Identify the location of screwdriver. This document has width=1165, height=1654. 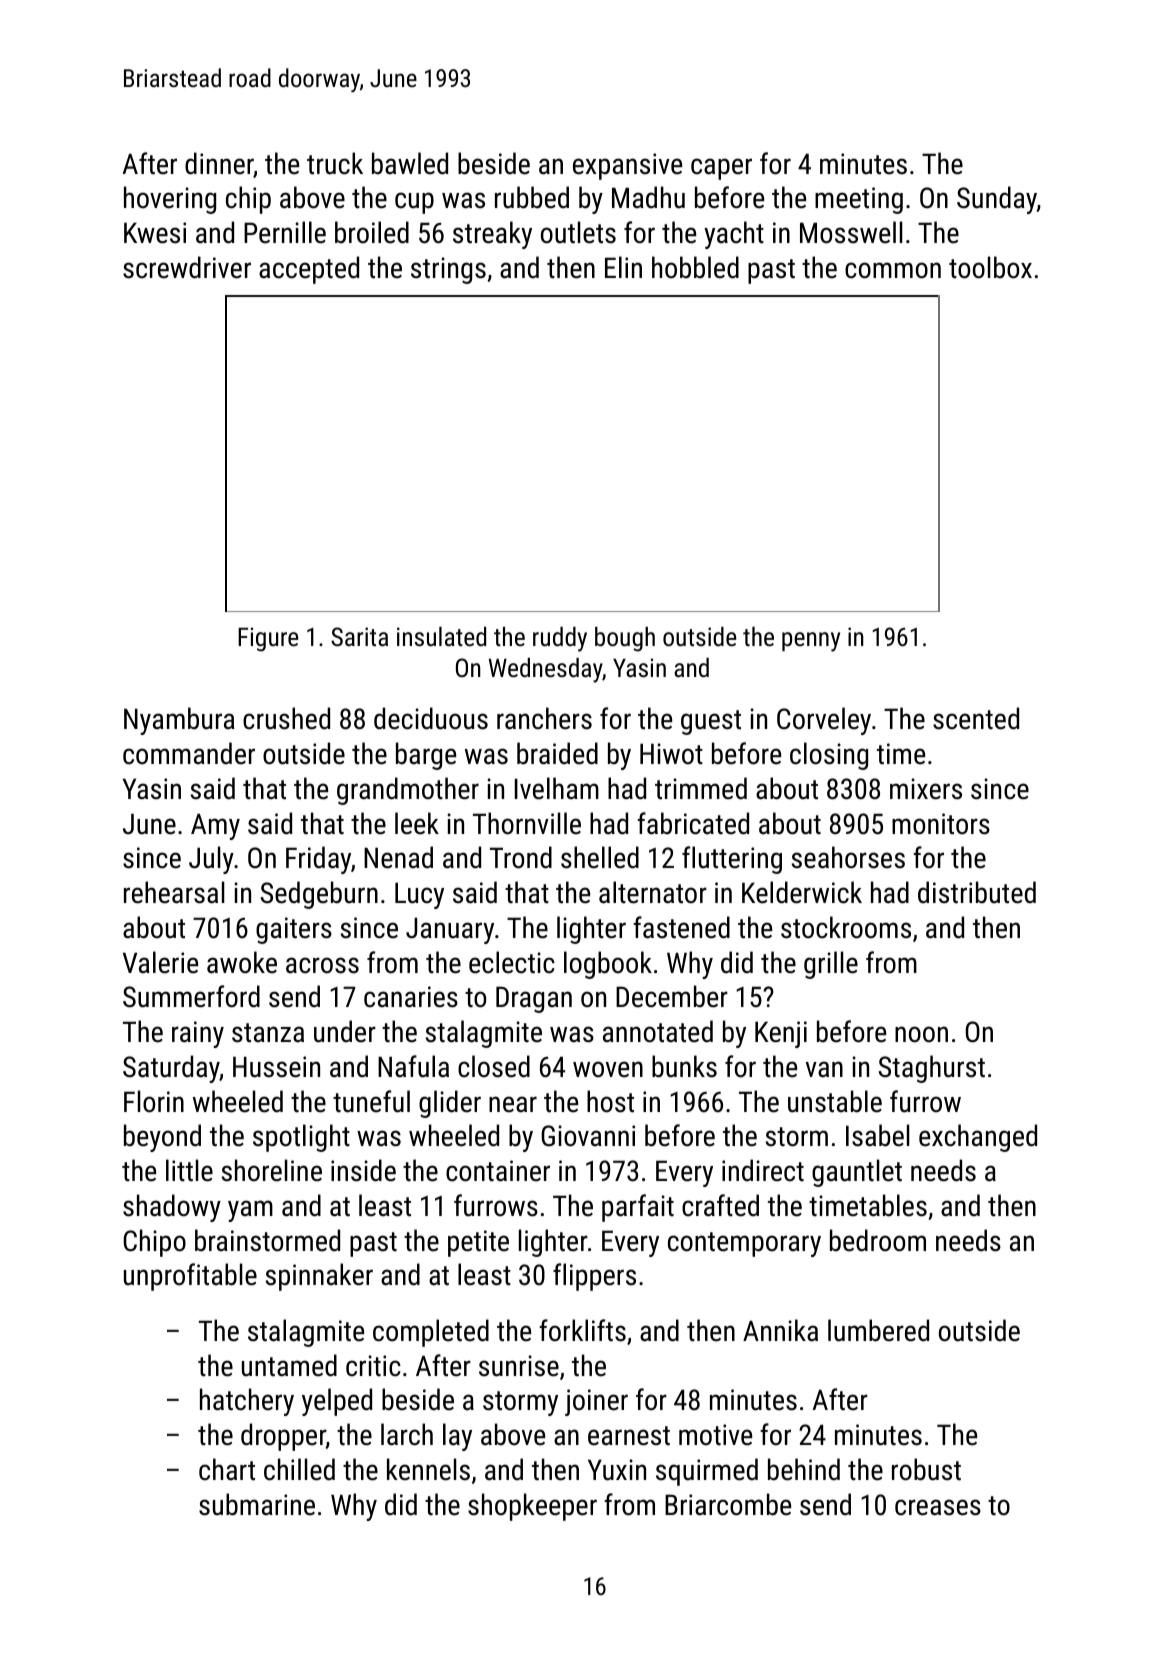
(187, 267).
